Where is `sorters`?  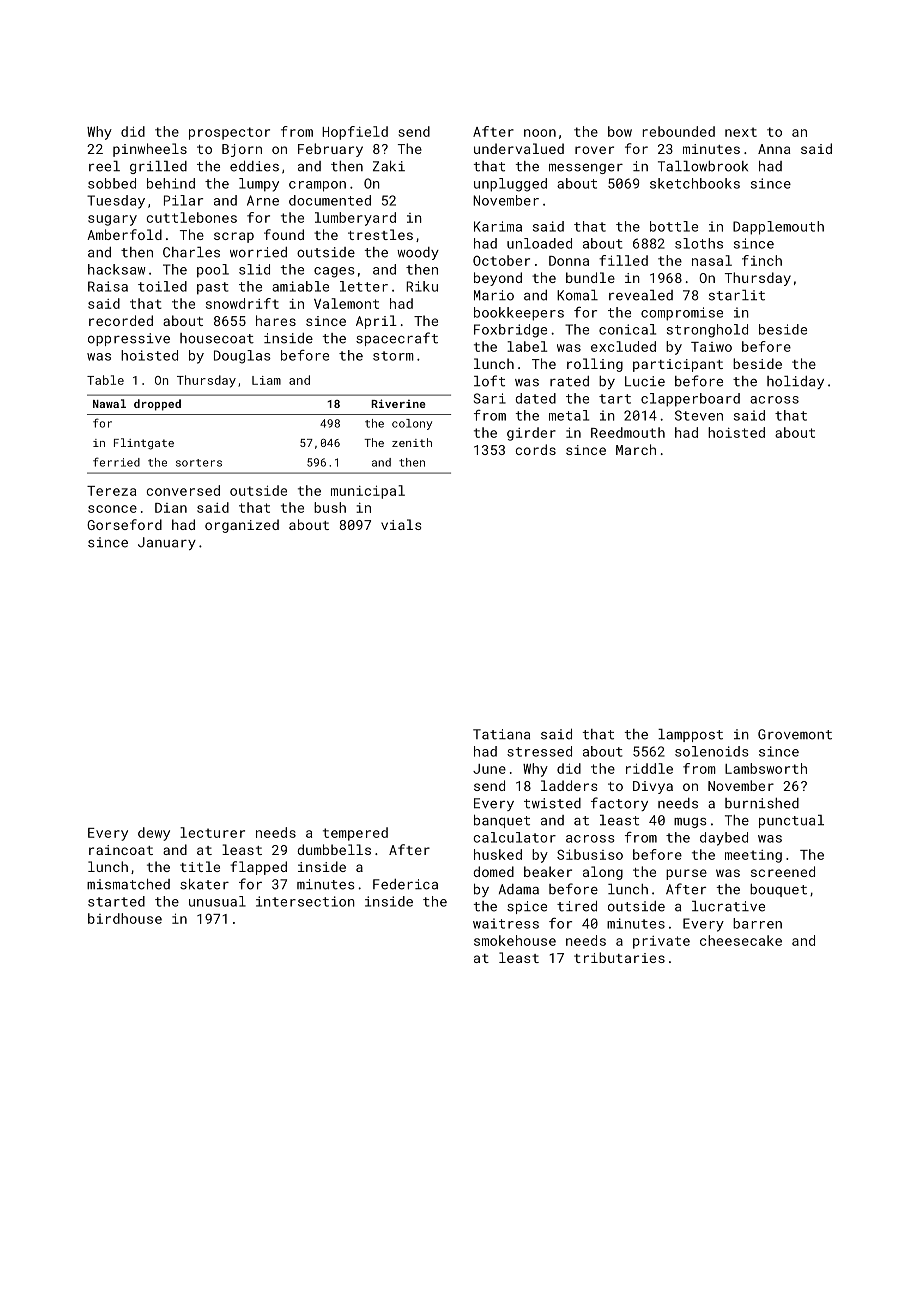
sorters is located at coordinates (199, 463).
